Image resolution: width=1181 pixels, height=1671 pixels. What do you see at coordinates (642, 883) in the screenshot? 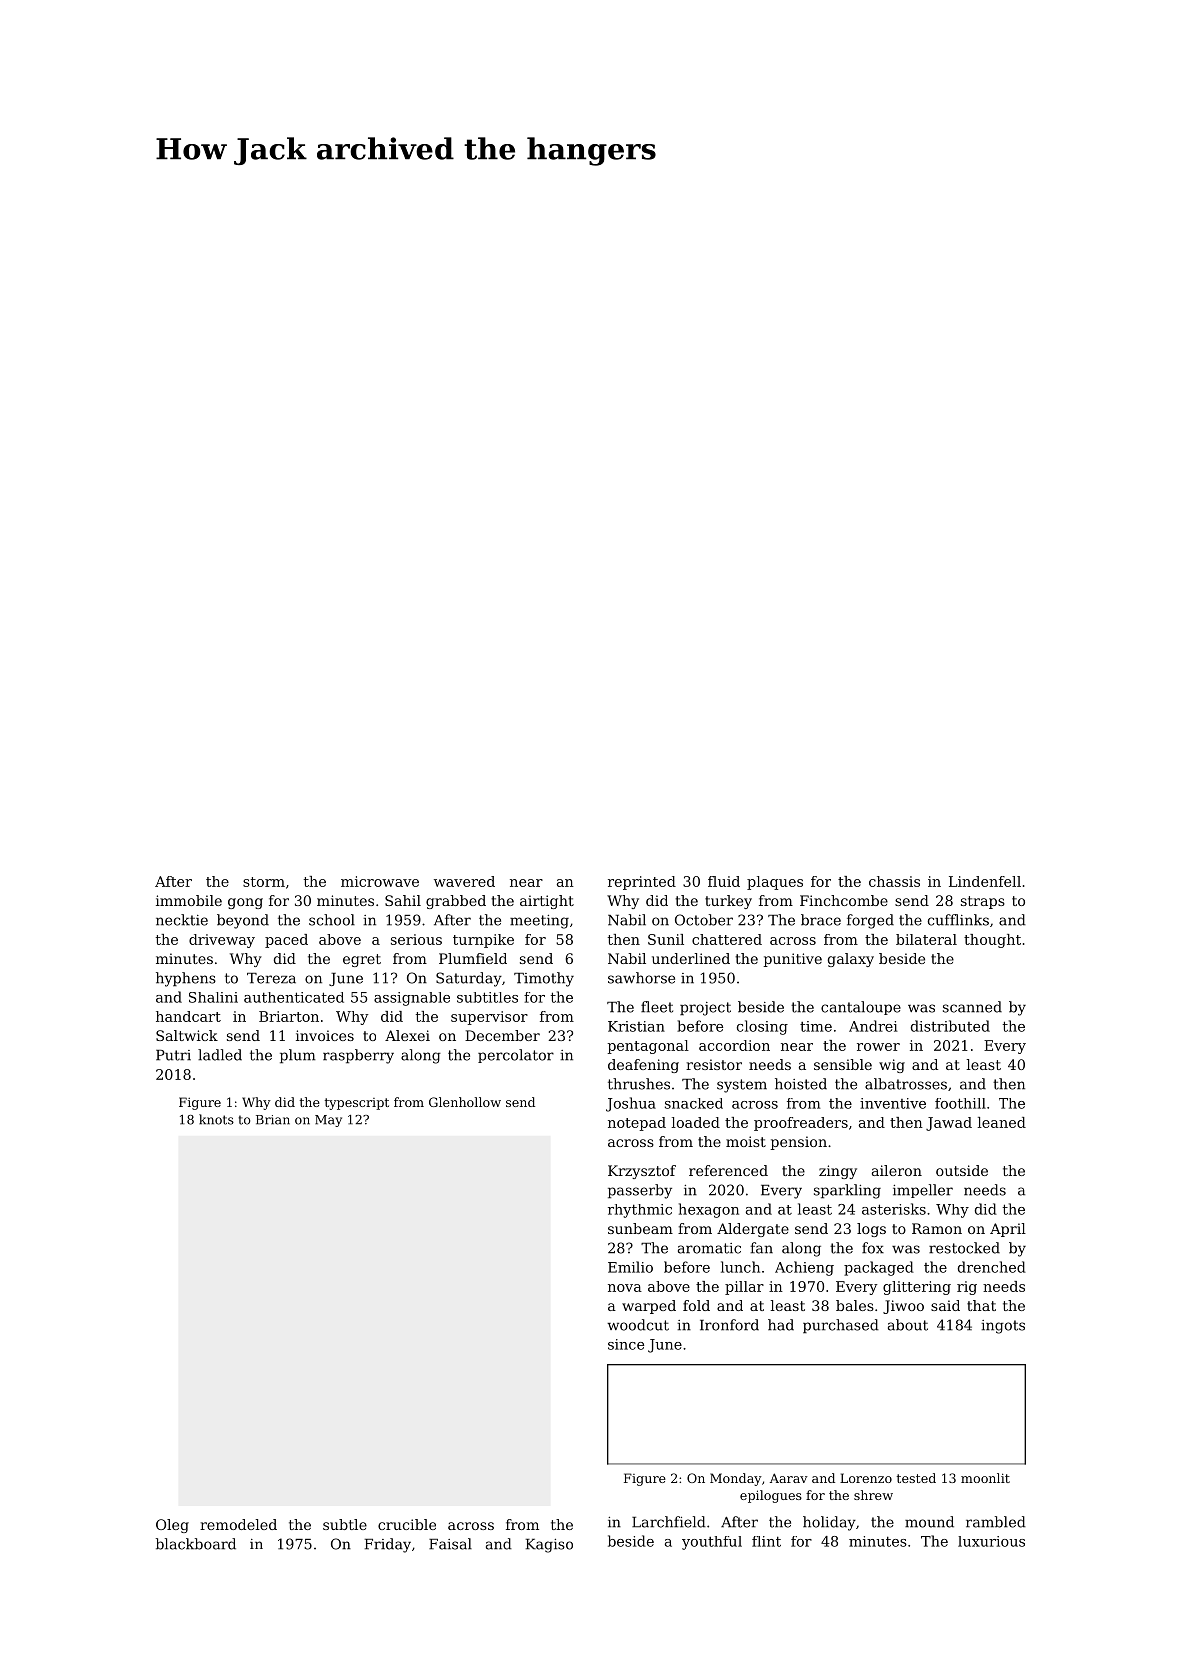
I see `reprinted` at bounding box center [642, 883].
